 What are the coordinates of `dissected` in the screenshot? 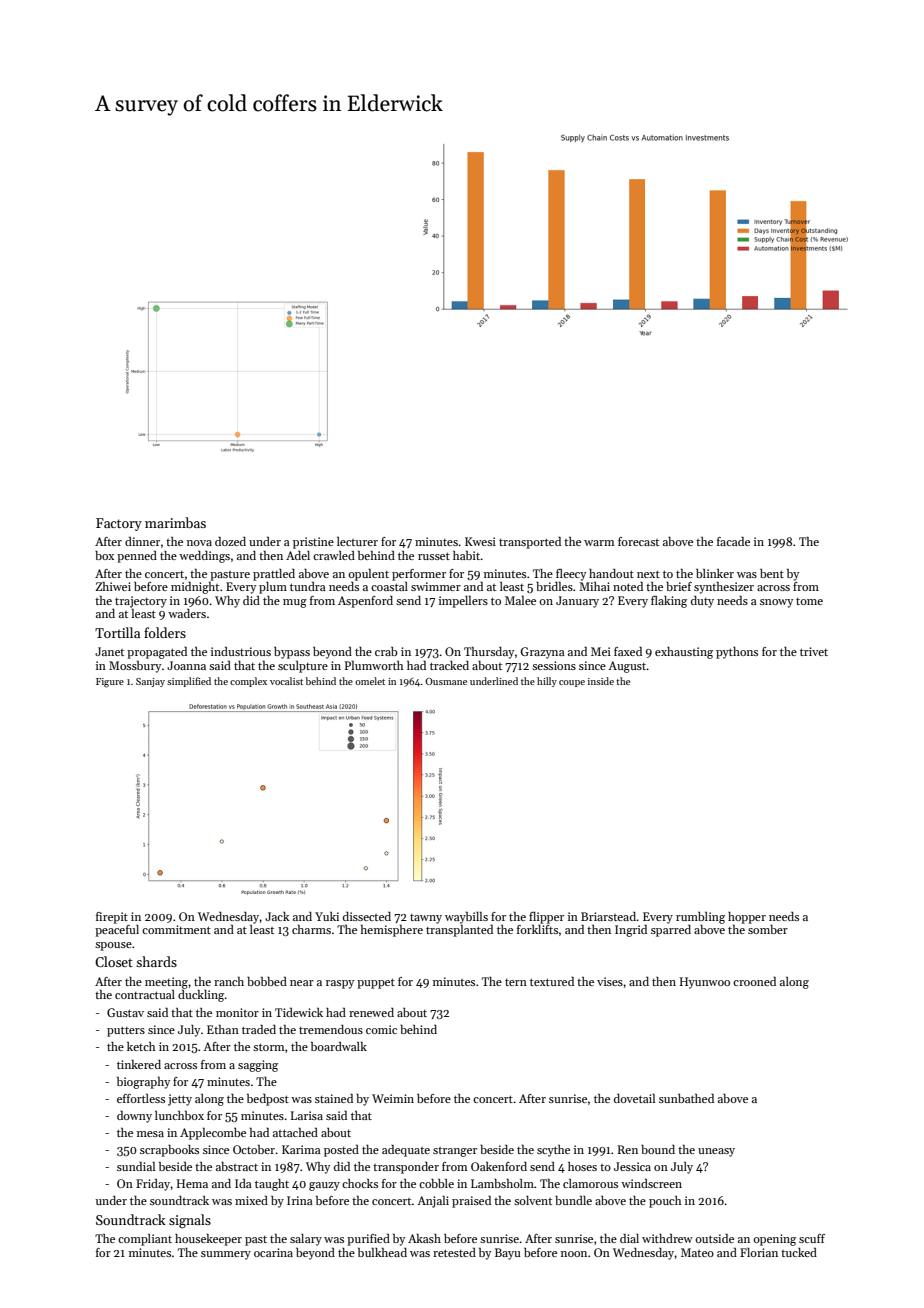 It's located at (367, 916).
